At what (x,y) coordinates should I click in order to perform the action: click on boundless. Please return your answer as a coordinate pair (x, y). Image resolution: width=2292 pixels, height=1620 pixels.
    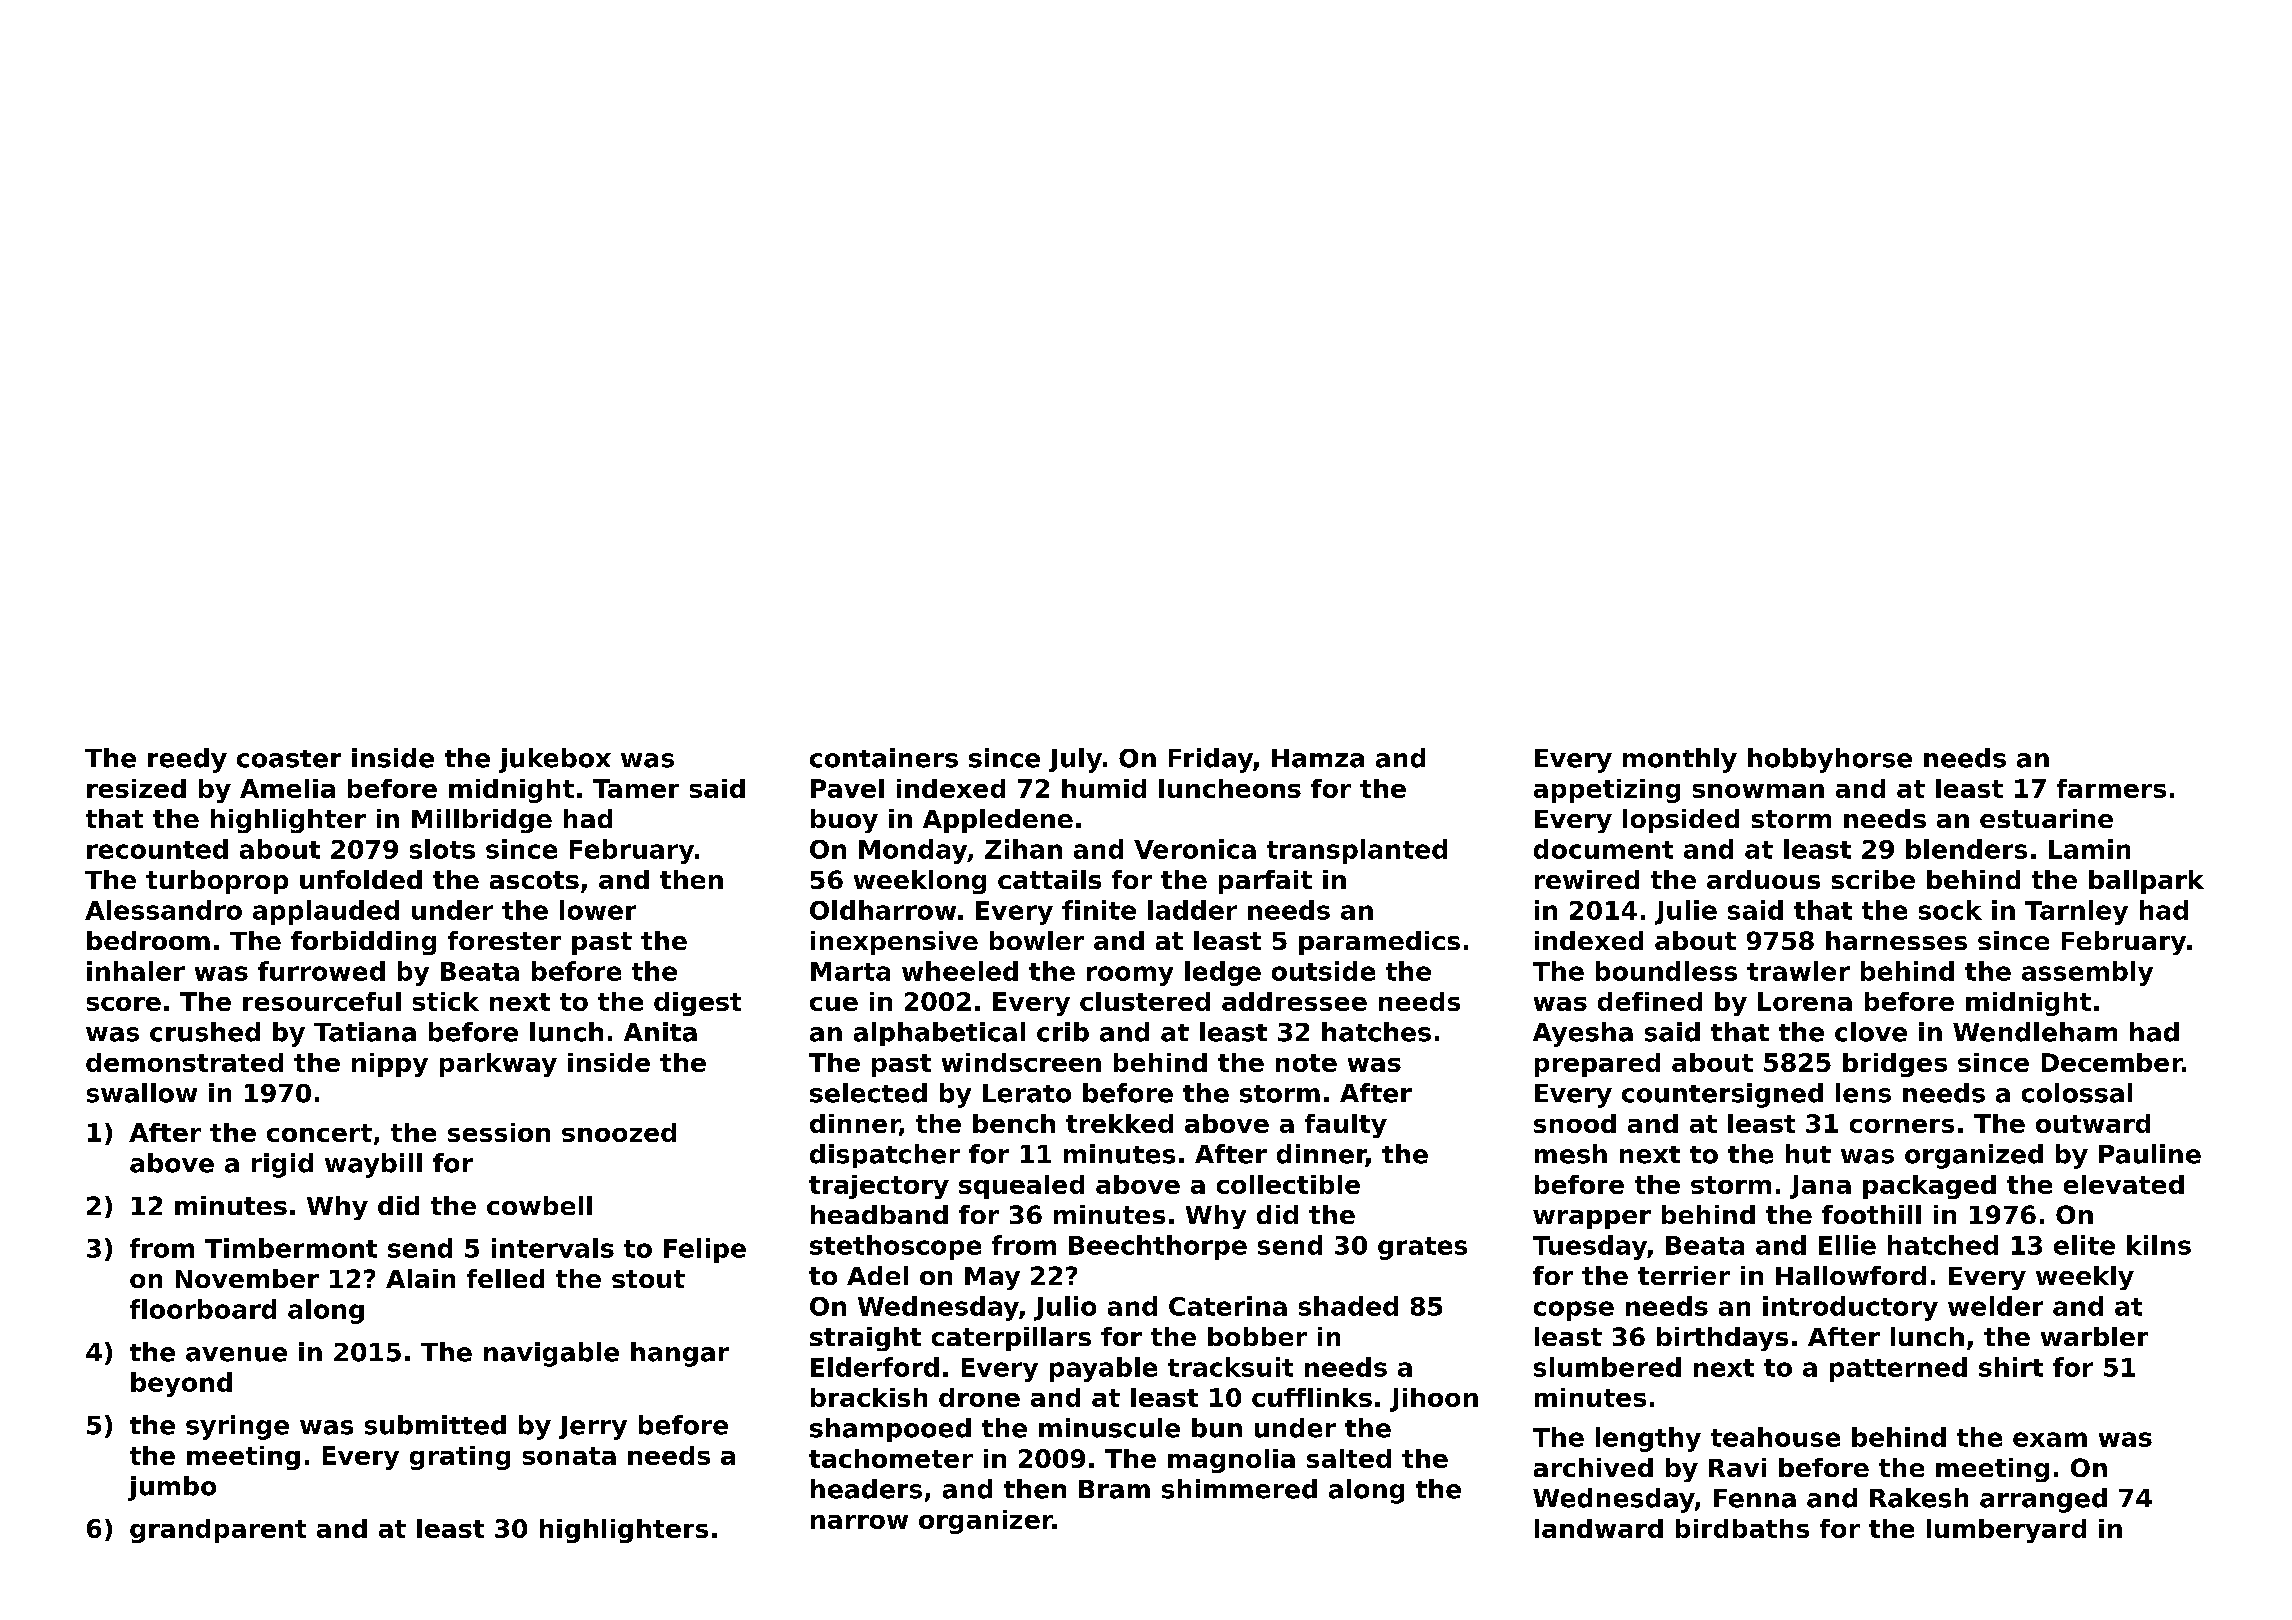
    Looking at the image, I should click on (1666, 971).
